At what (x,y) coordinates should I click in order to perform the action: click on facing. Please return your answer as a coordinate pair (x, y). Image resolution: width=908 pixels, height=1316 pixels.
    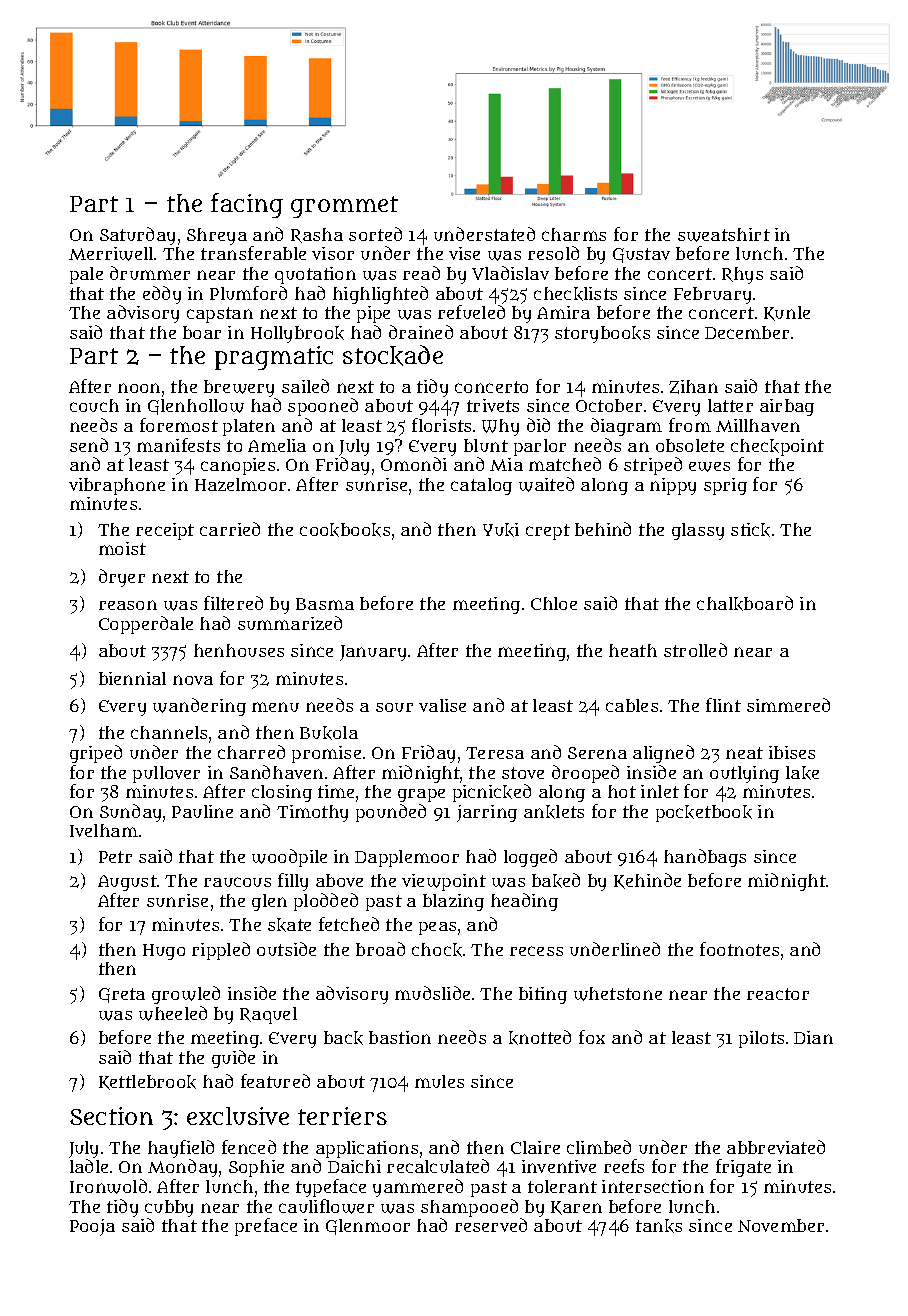
    Looking at the image, I should click on (247, 205).
